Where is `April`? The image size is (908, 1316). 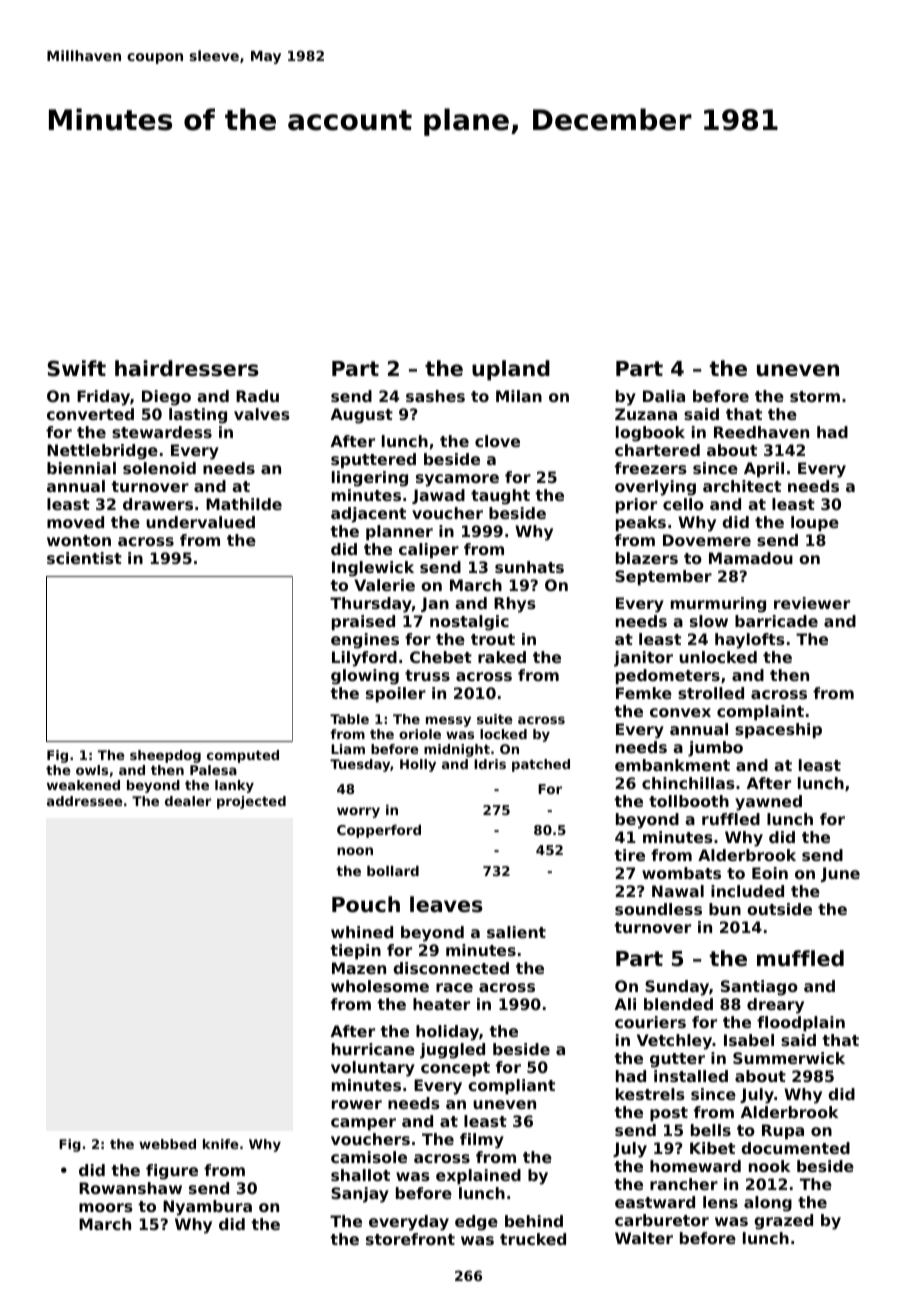
April is located at coordinates (764, 470).
